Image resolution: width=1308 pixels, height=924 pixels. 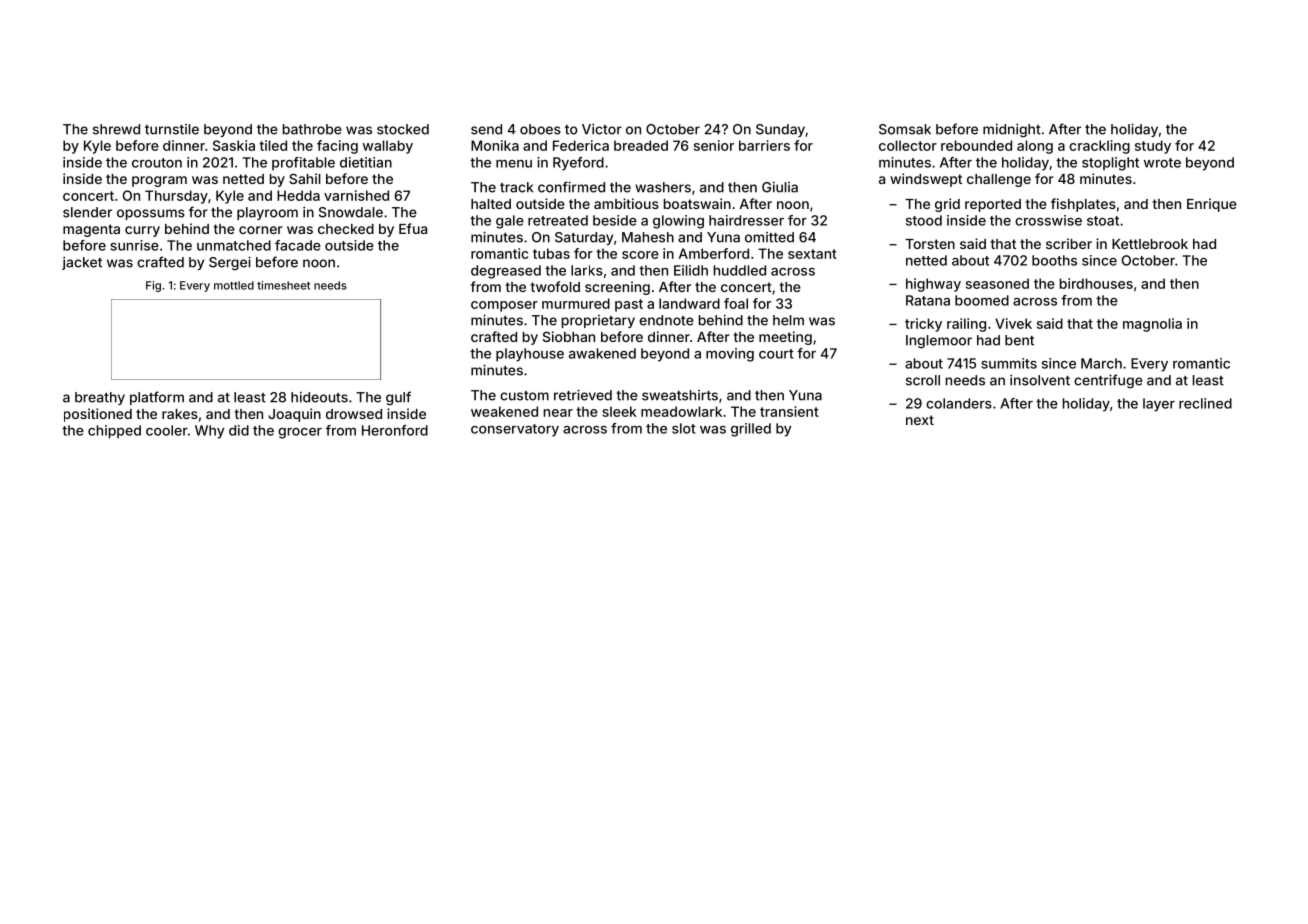 I want to click on hideouts, so click(x=319, y=397).
